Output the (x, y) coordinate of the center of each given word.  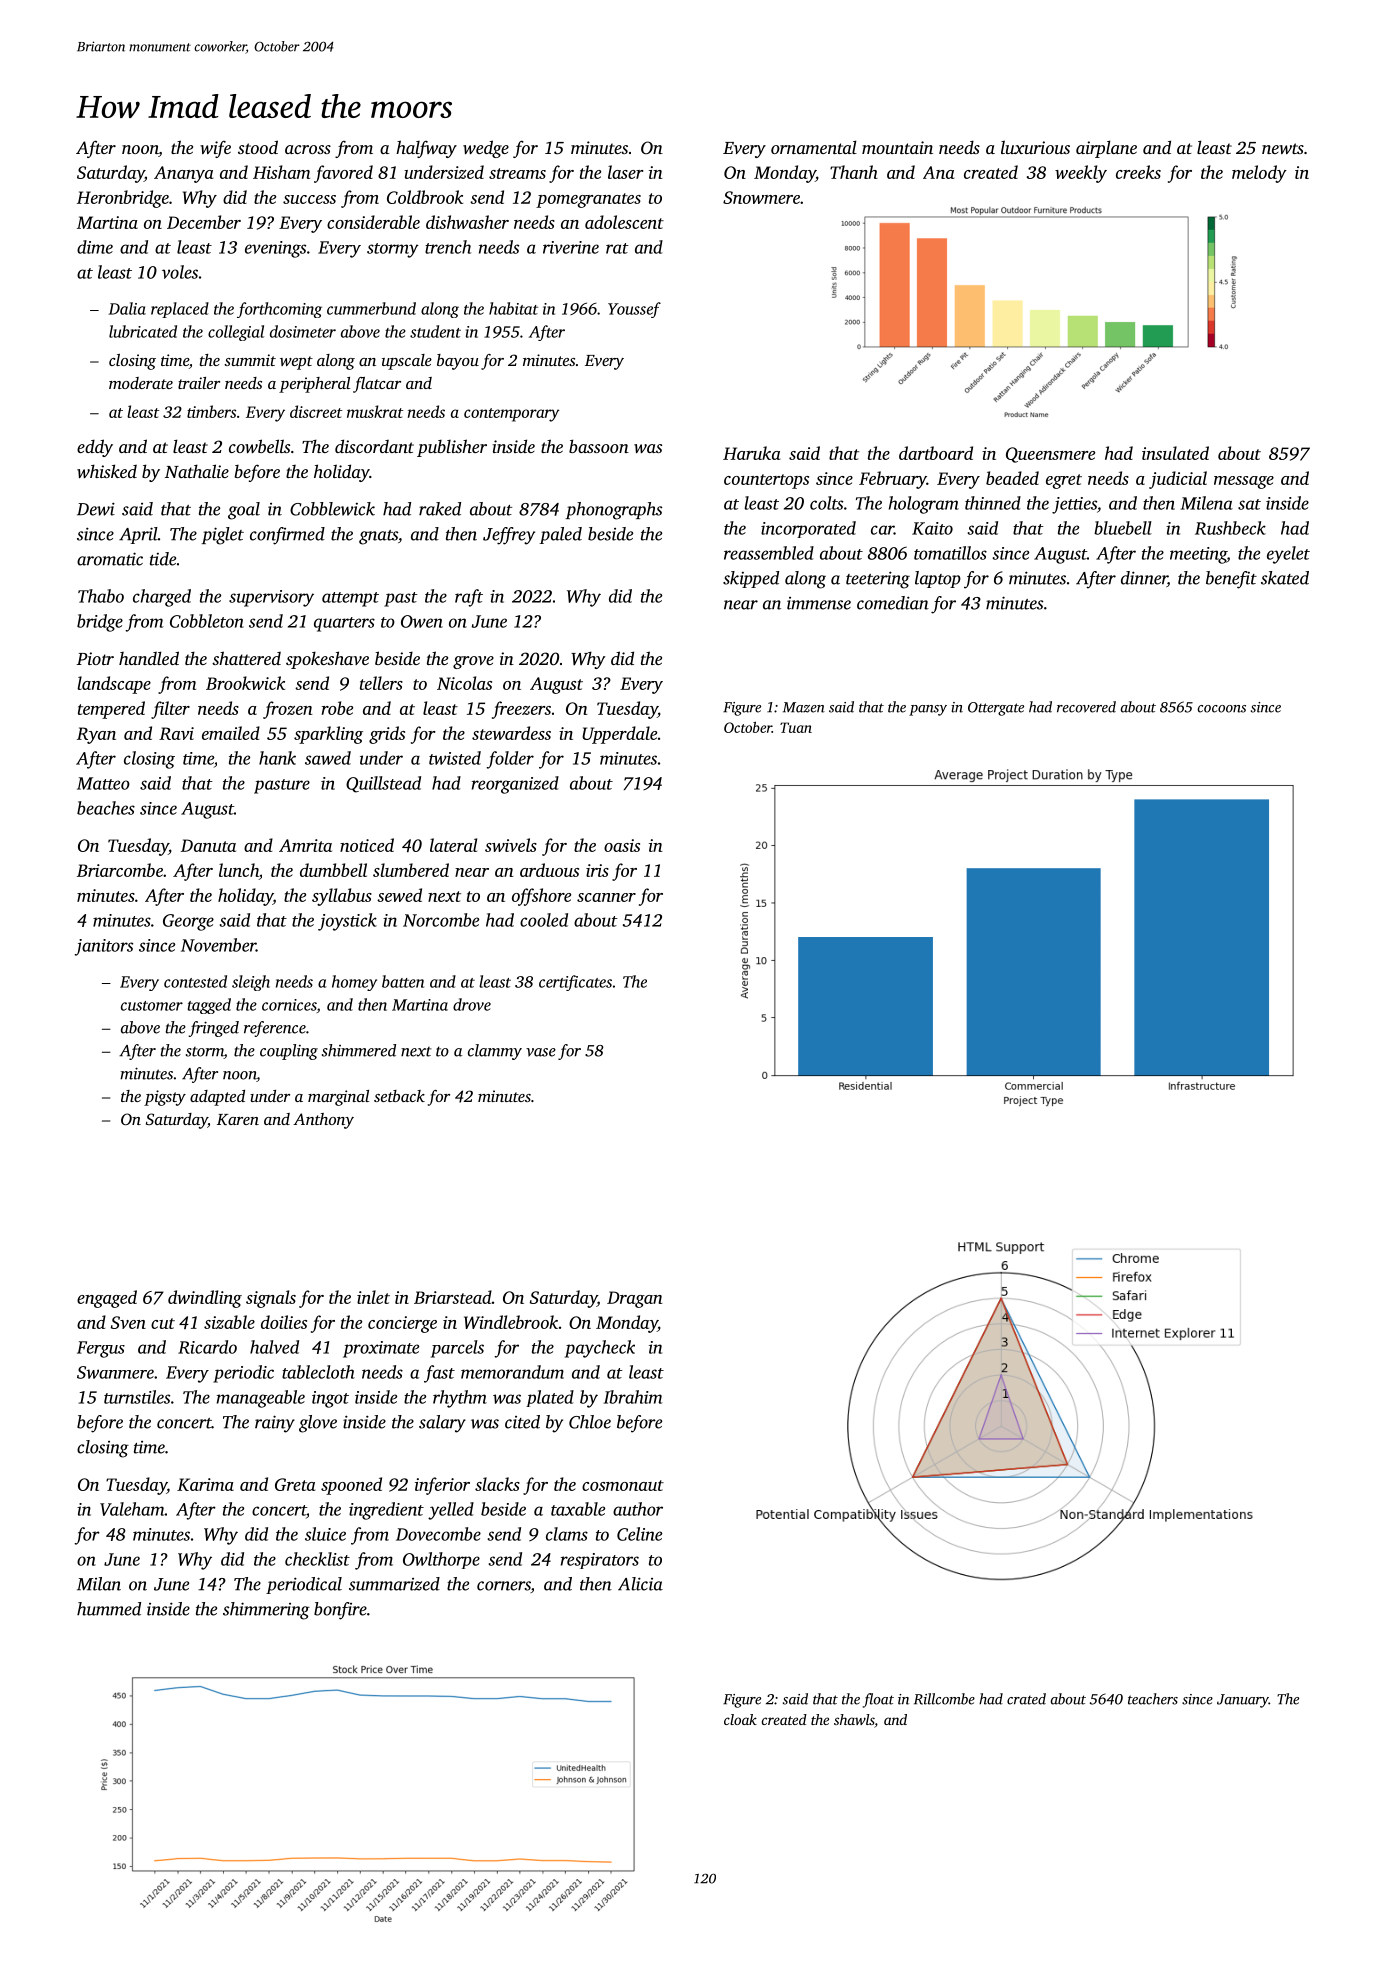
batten (403, 981)
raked (440, 509)
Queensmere (1050, 455)
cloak (740, 1719)
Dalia (127, 308)
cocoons (1222, 709)
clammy (495, 1052)
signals (271, 1299)
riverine (571, 247)
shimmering (266, 1611)
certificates (575, 983)
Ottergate (996, 709)
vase (541, 1052)
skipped (751, 579)
